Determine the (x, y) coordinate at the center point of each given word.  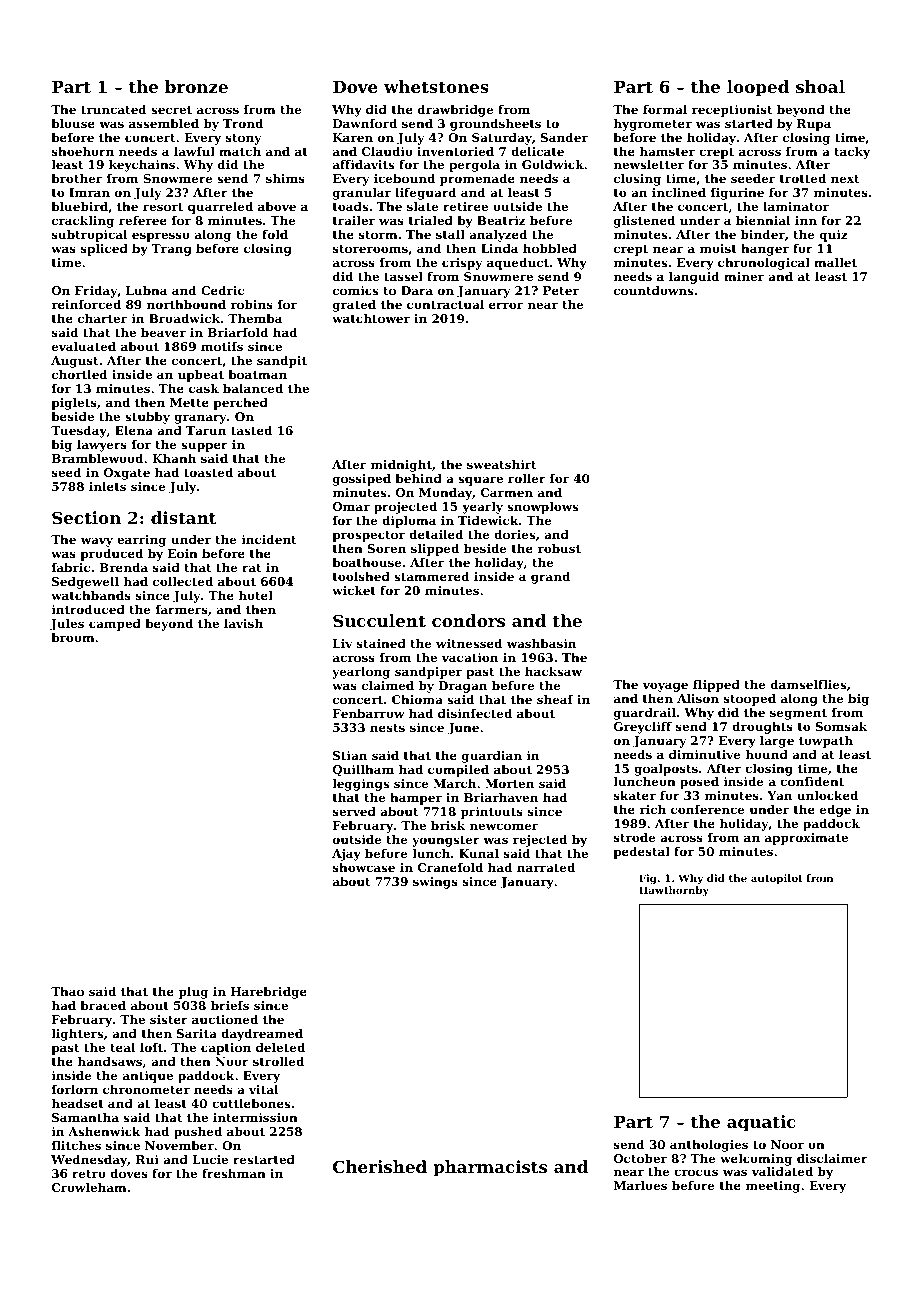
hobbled (550, 248)
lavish (243, 623)
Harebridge (269, 993)
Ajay (346, 855)
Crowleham (89, 1187)
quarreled (220, 208)
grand (550, 578)
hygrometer (653, 125)
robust (559, 548)
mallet (835, 262)
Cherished (380, 1166)
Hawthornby (674, 891)
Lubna (146, 290)
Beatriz (501, 220)
